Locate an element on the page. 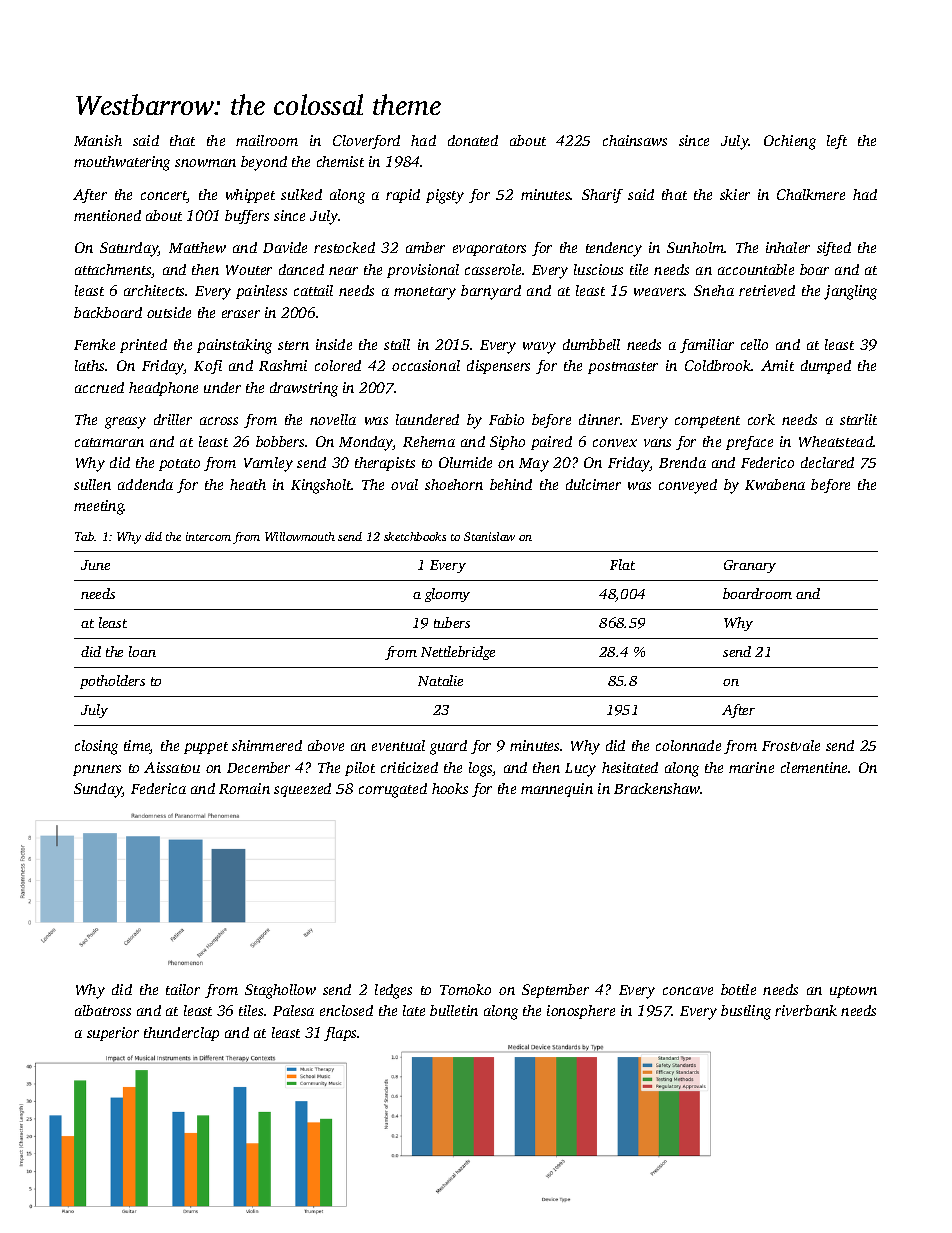  starlit is located at coordinates (858, 419).
